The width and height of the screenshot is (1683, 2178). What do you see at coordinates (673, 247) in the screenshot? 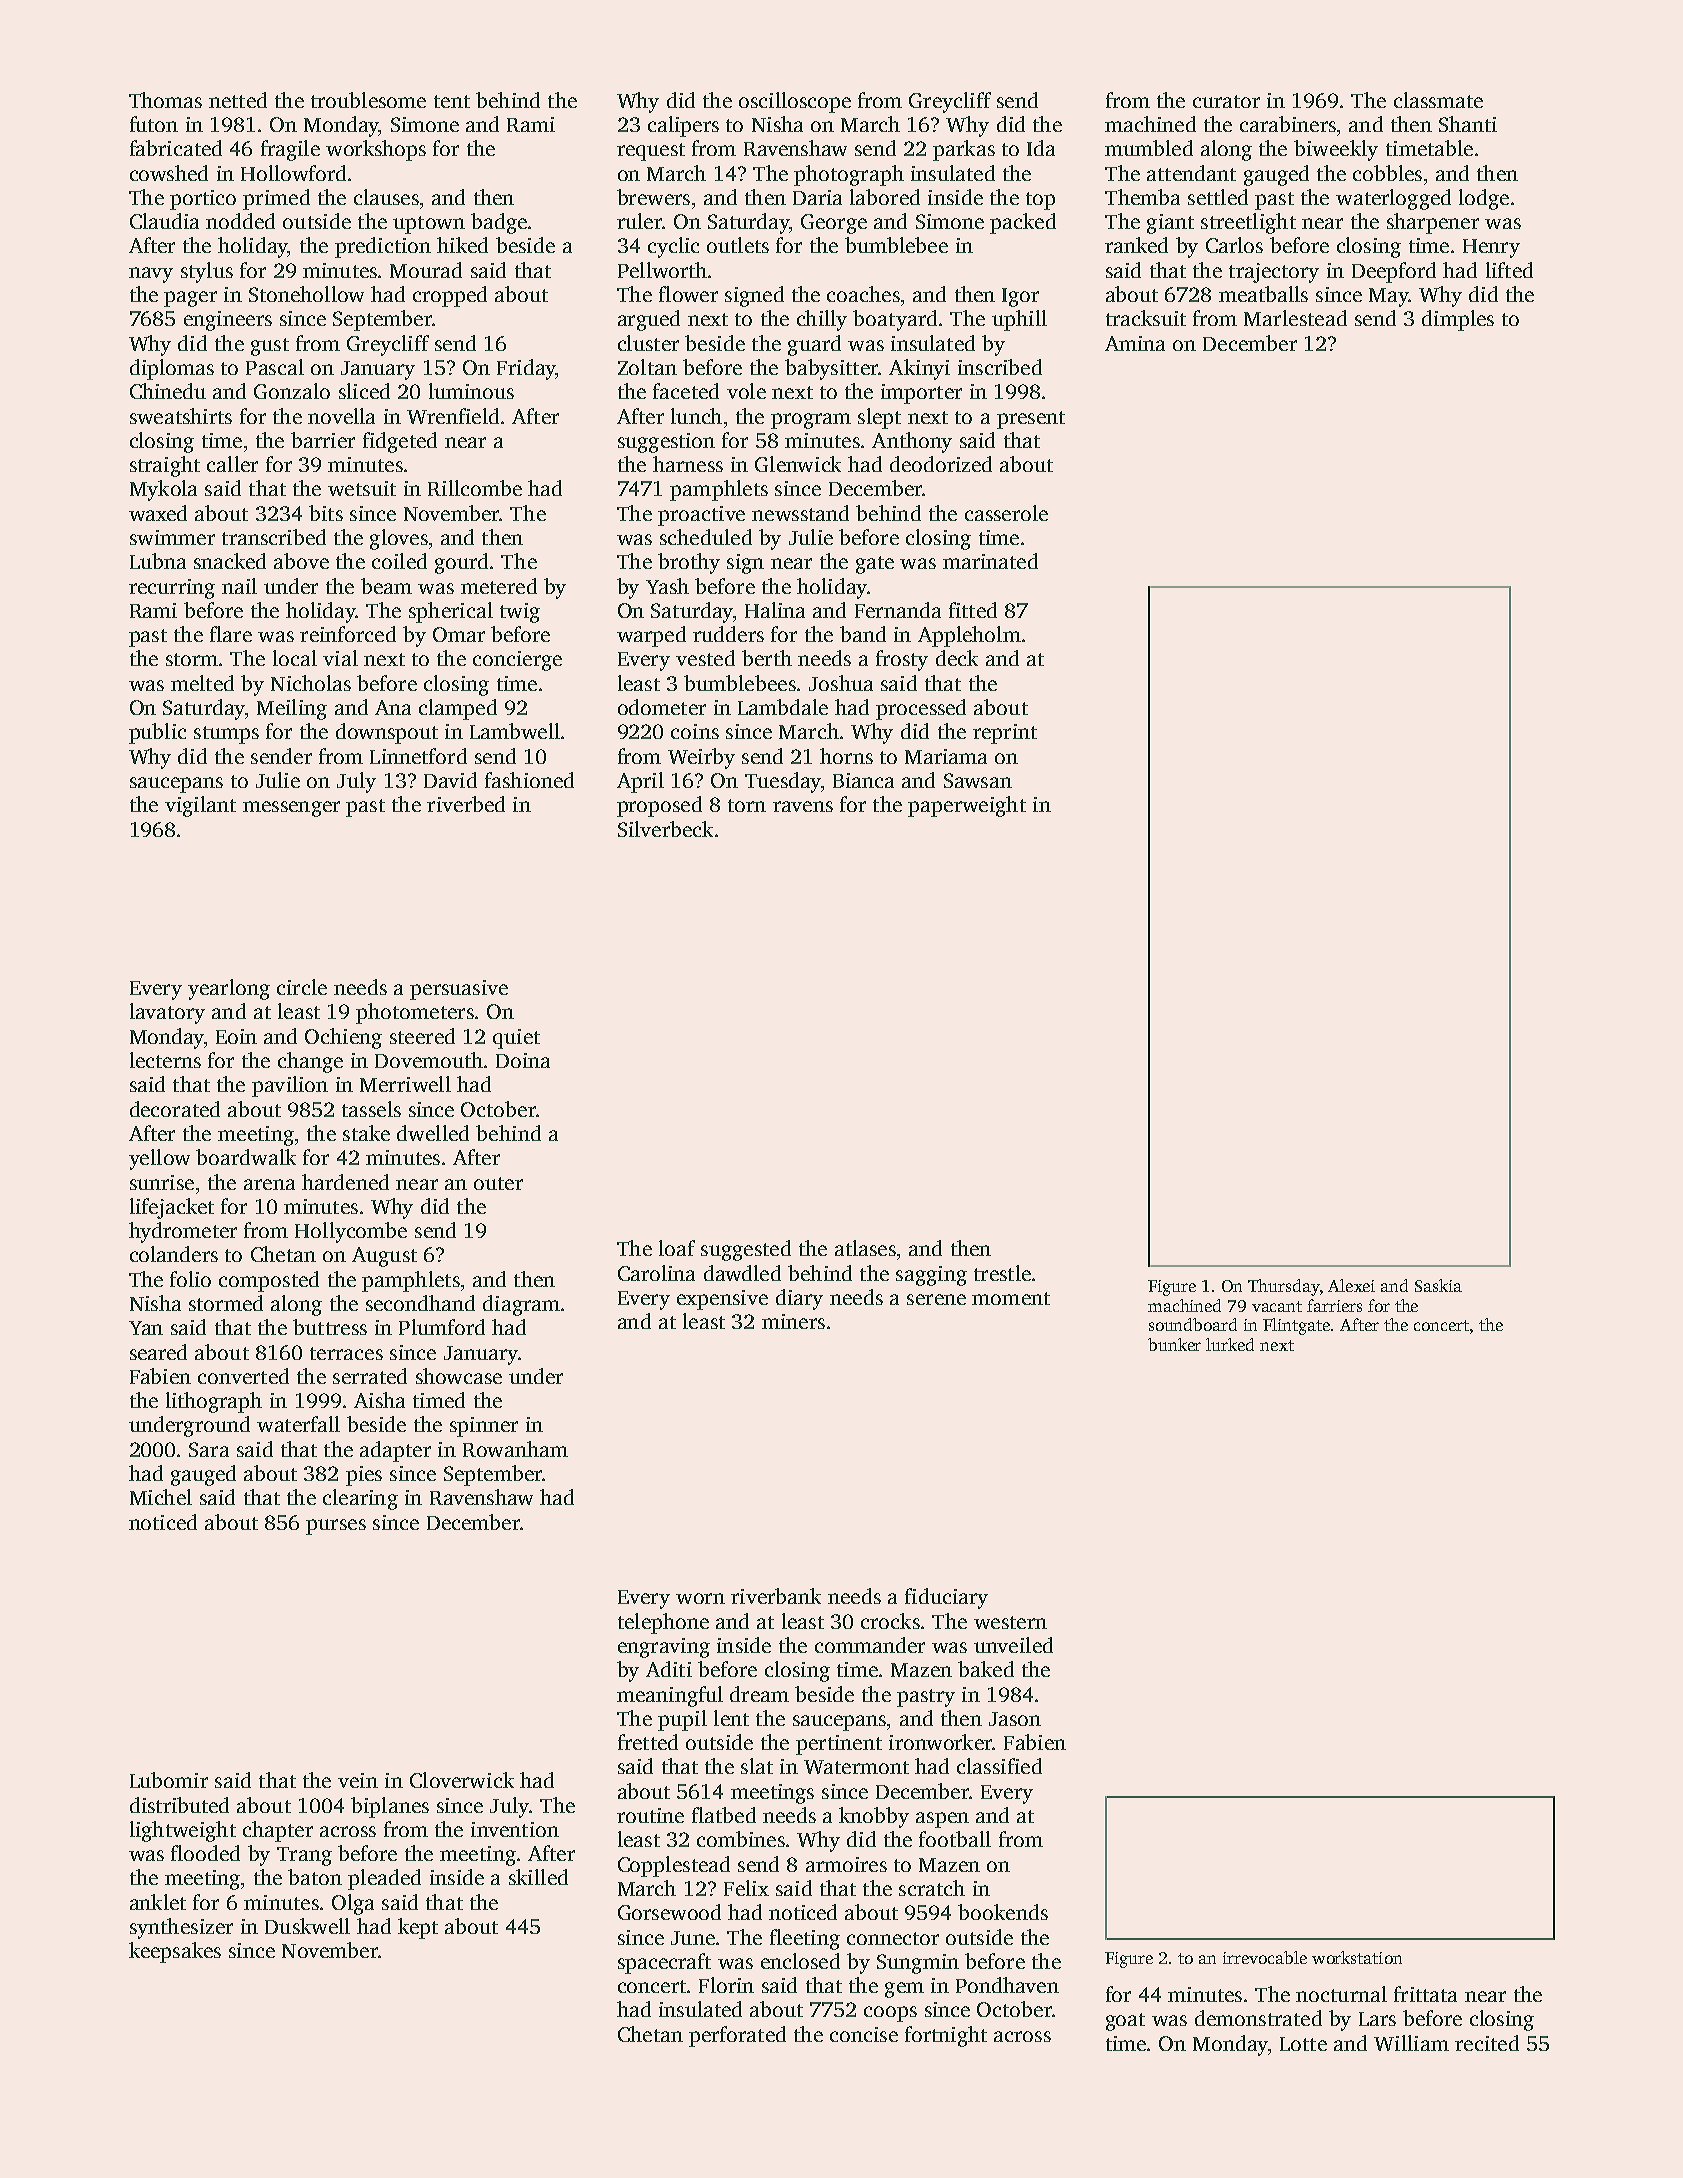
I see `cyclic` at bounding box center [673, 247].
